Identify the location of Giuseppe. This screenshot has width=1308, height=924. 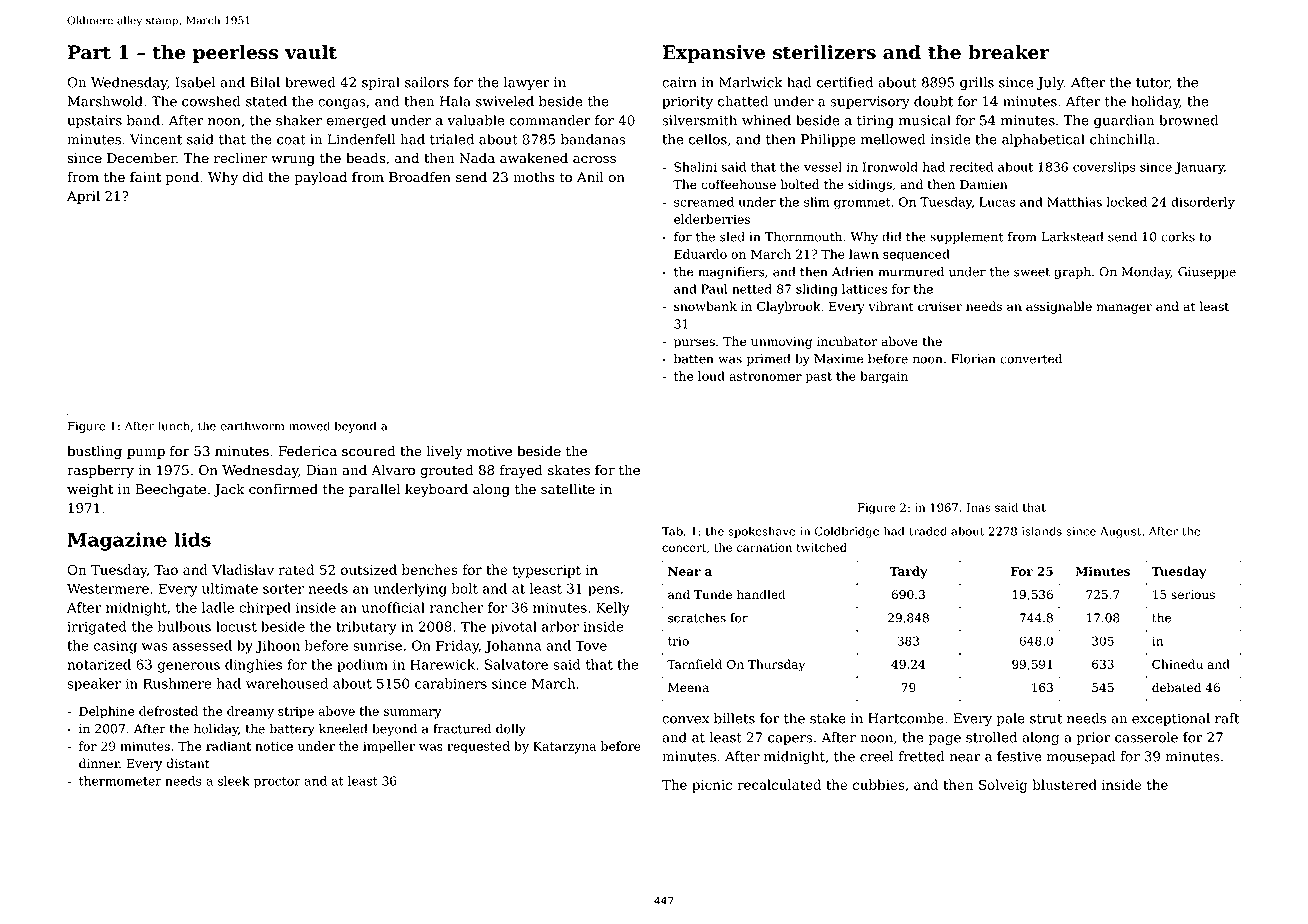
(1207, 273).
